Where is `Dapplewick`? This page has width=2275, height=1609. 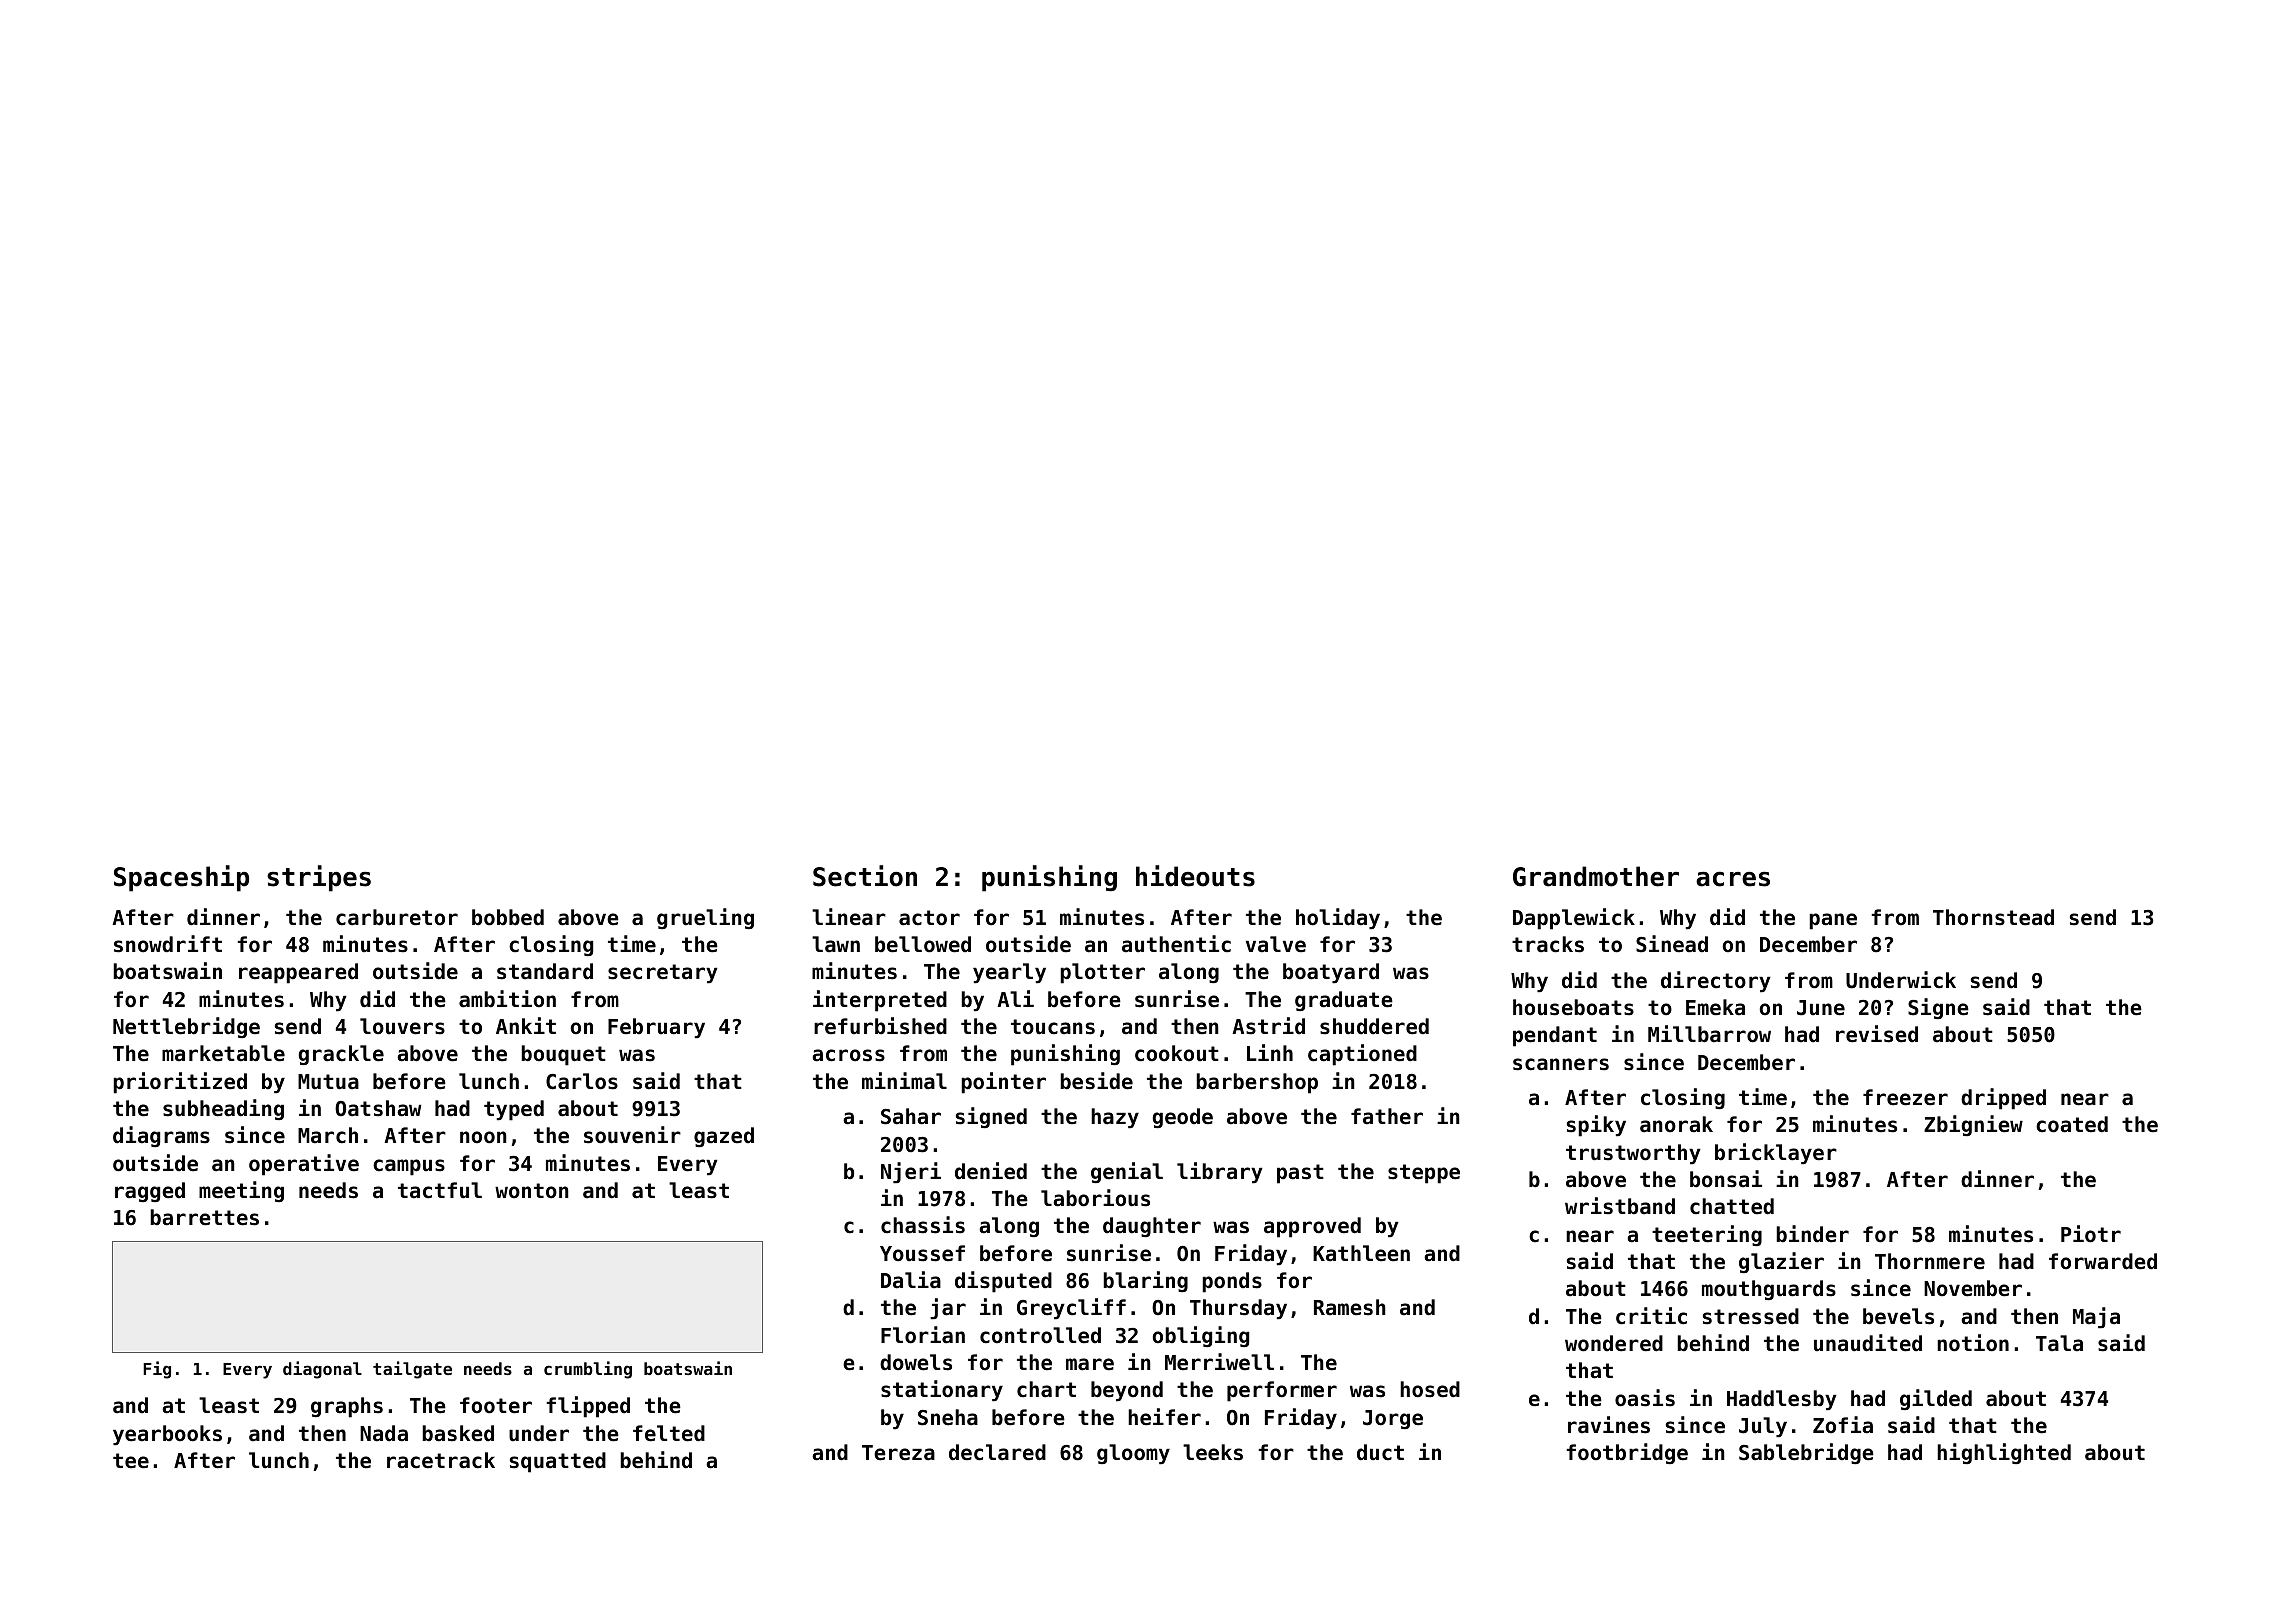 Dapplewick is located at coordinates (1574, 919).
